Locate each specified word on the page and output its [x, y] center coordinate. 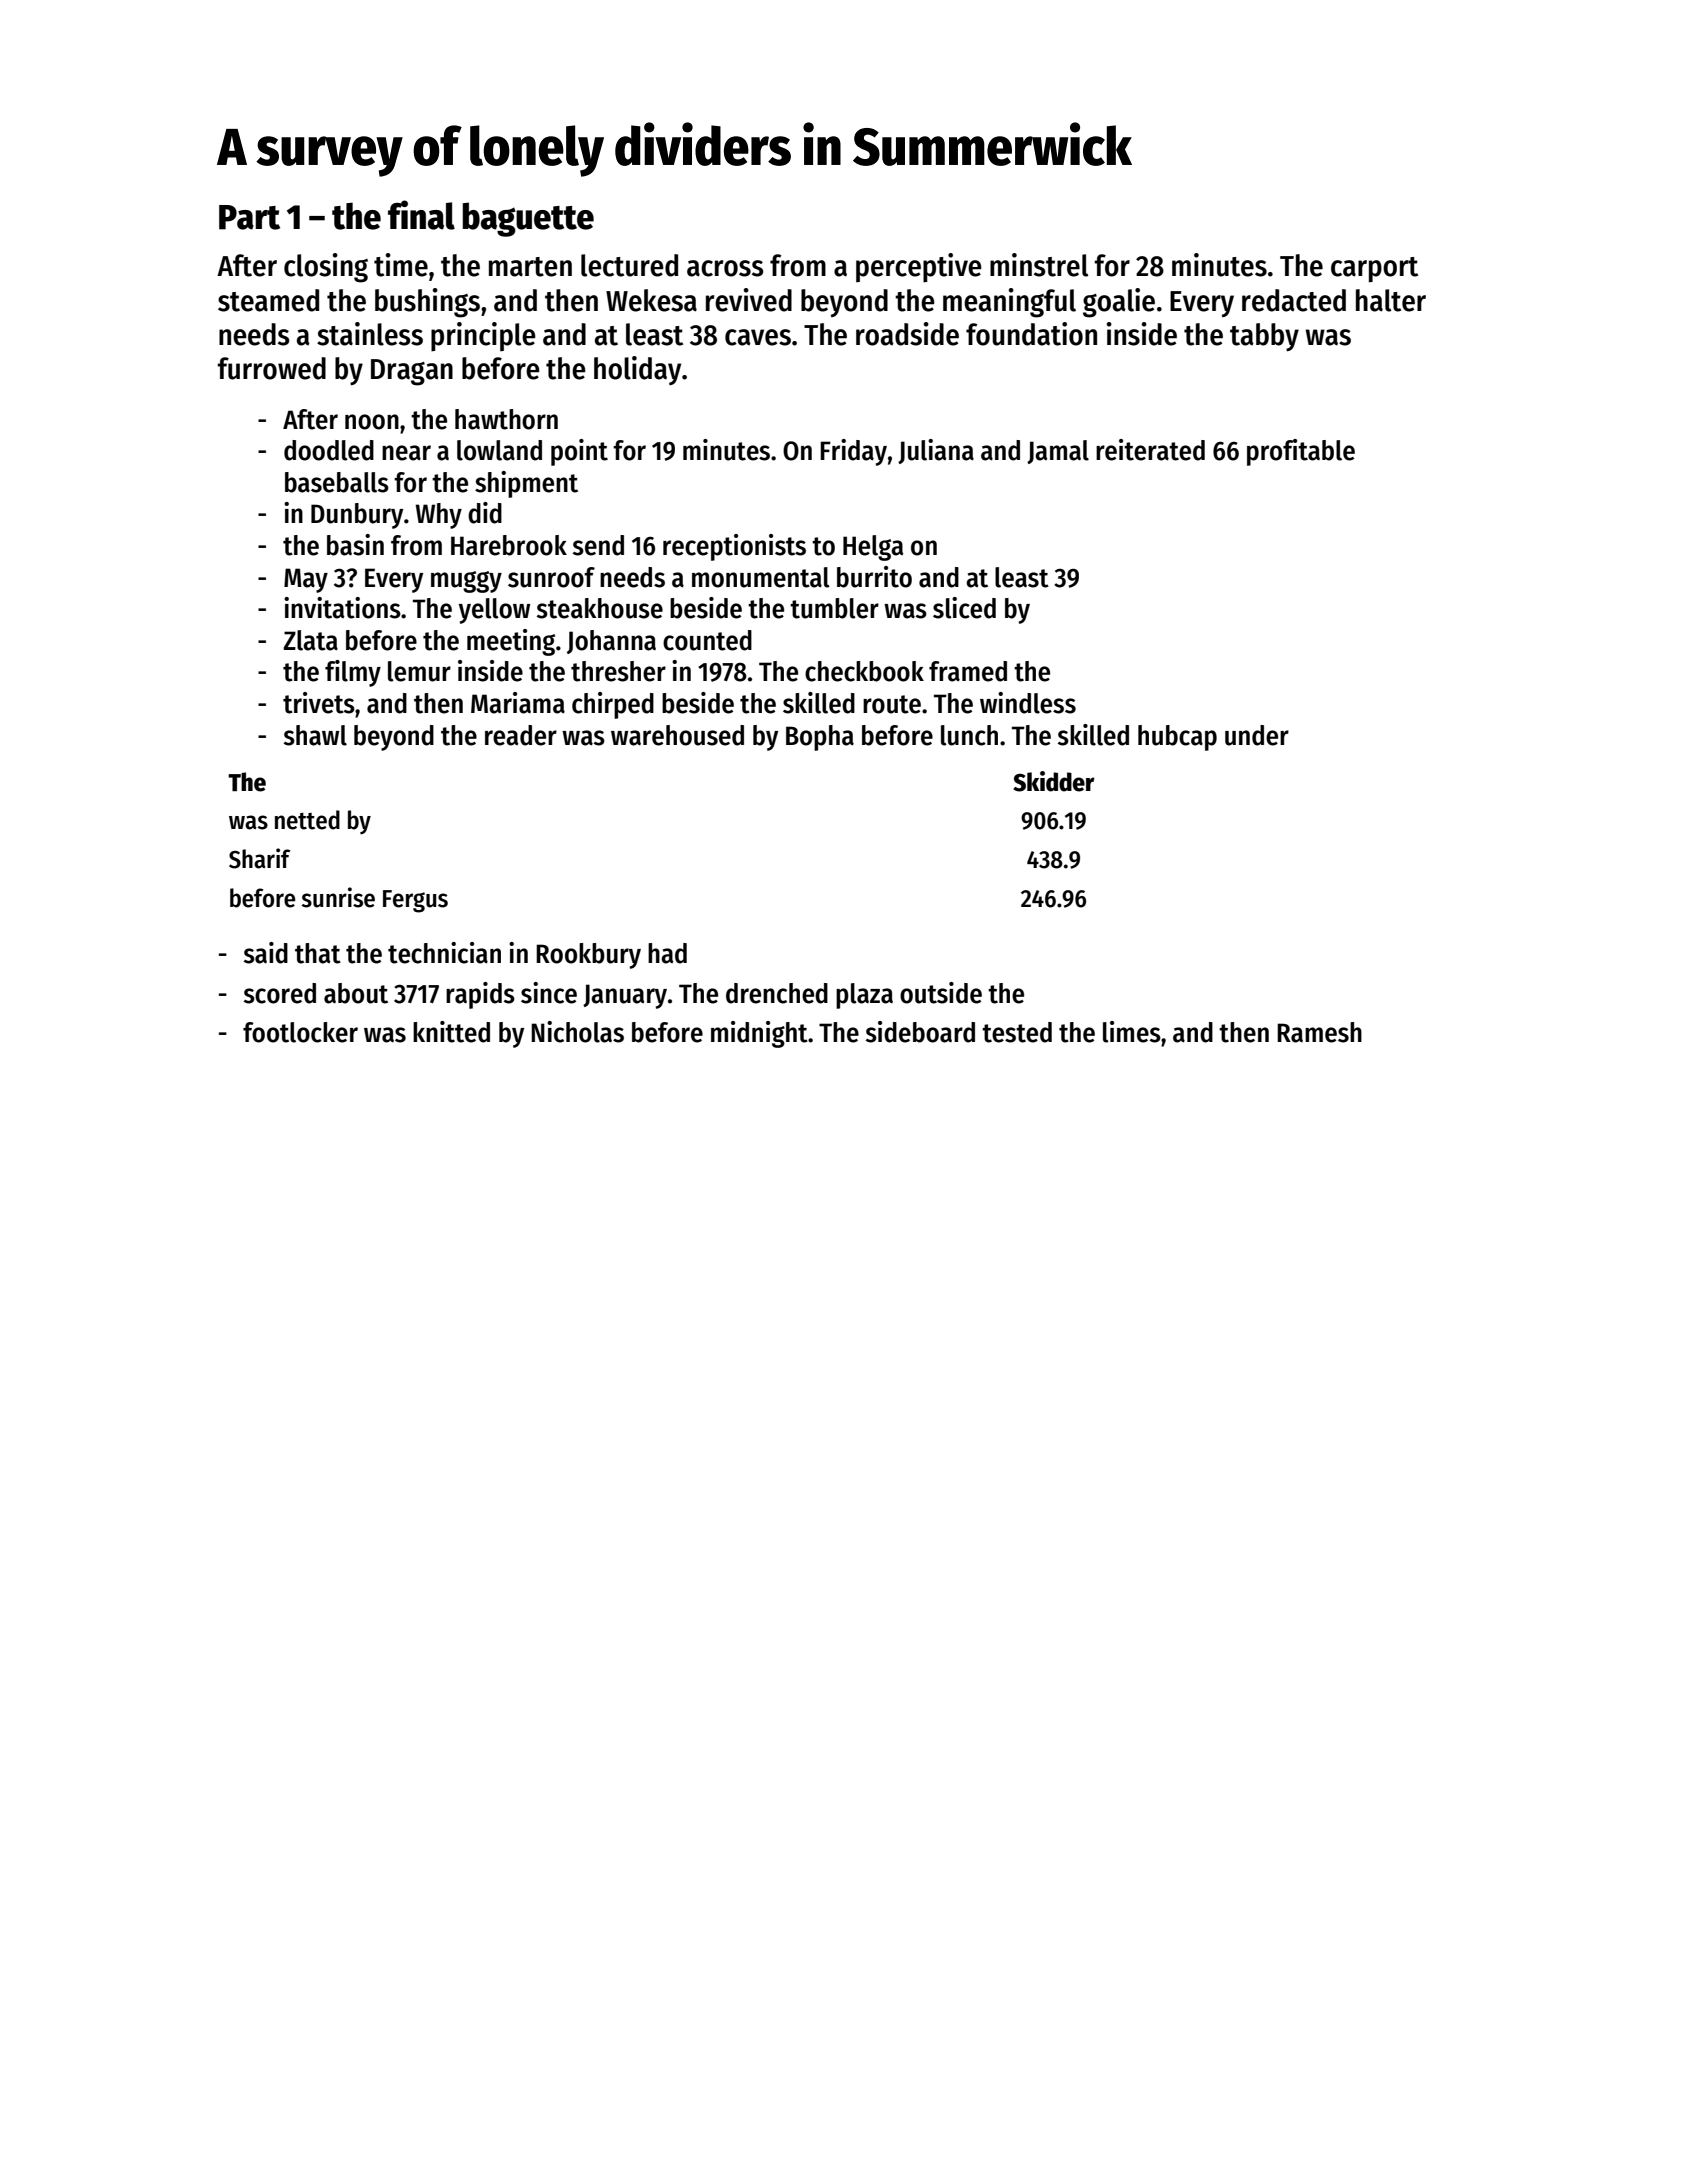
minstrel [1039, 265]
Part [249, 217]
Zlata [310, 640]
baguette [528, 219]
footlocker [300, 1032]
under [1257, 735]
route [892, 704]
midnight [759, 1034]
